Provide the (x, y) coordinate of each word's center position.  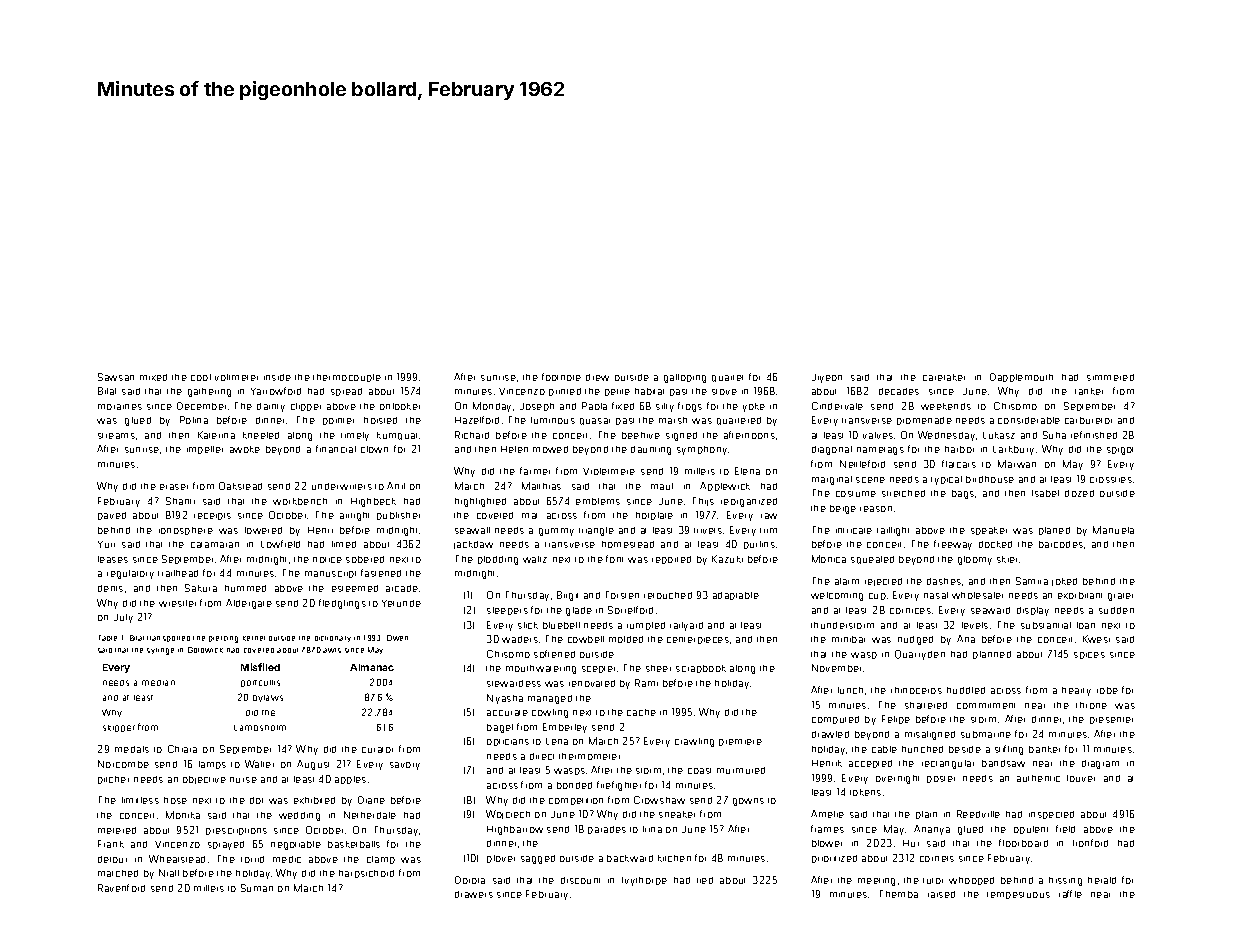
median (158, 683)
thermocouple (347, 378)
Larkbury (1013, 450)
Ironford (1090, 843)
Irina (652, 829)
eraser (174, 487)
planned (992, 655)
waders (520, 639)
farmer (535, 471)
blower (827, 843)
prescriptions (236, 831)
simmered (1110, 377)
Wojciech (508, 814)
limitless (140, 800)
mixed (153, 377)
